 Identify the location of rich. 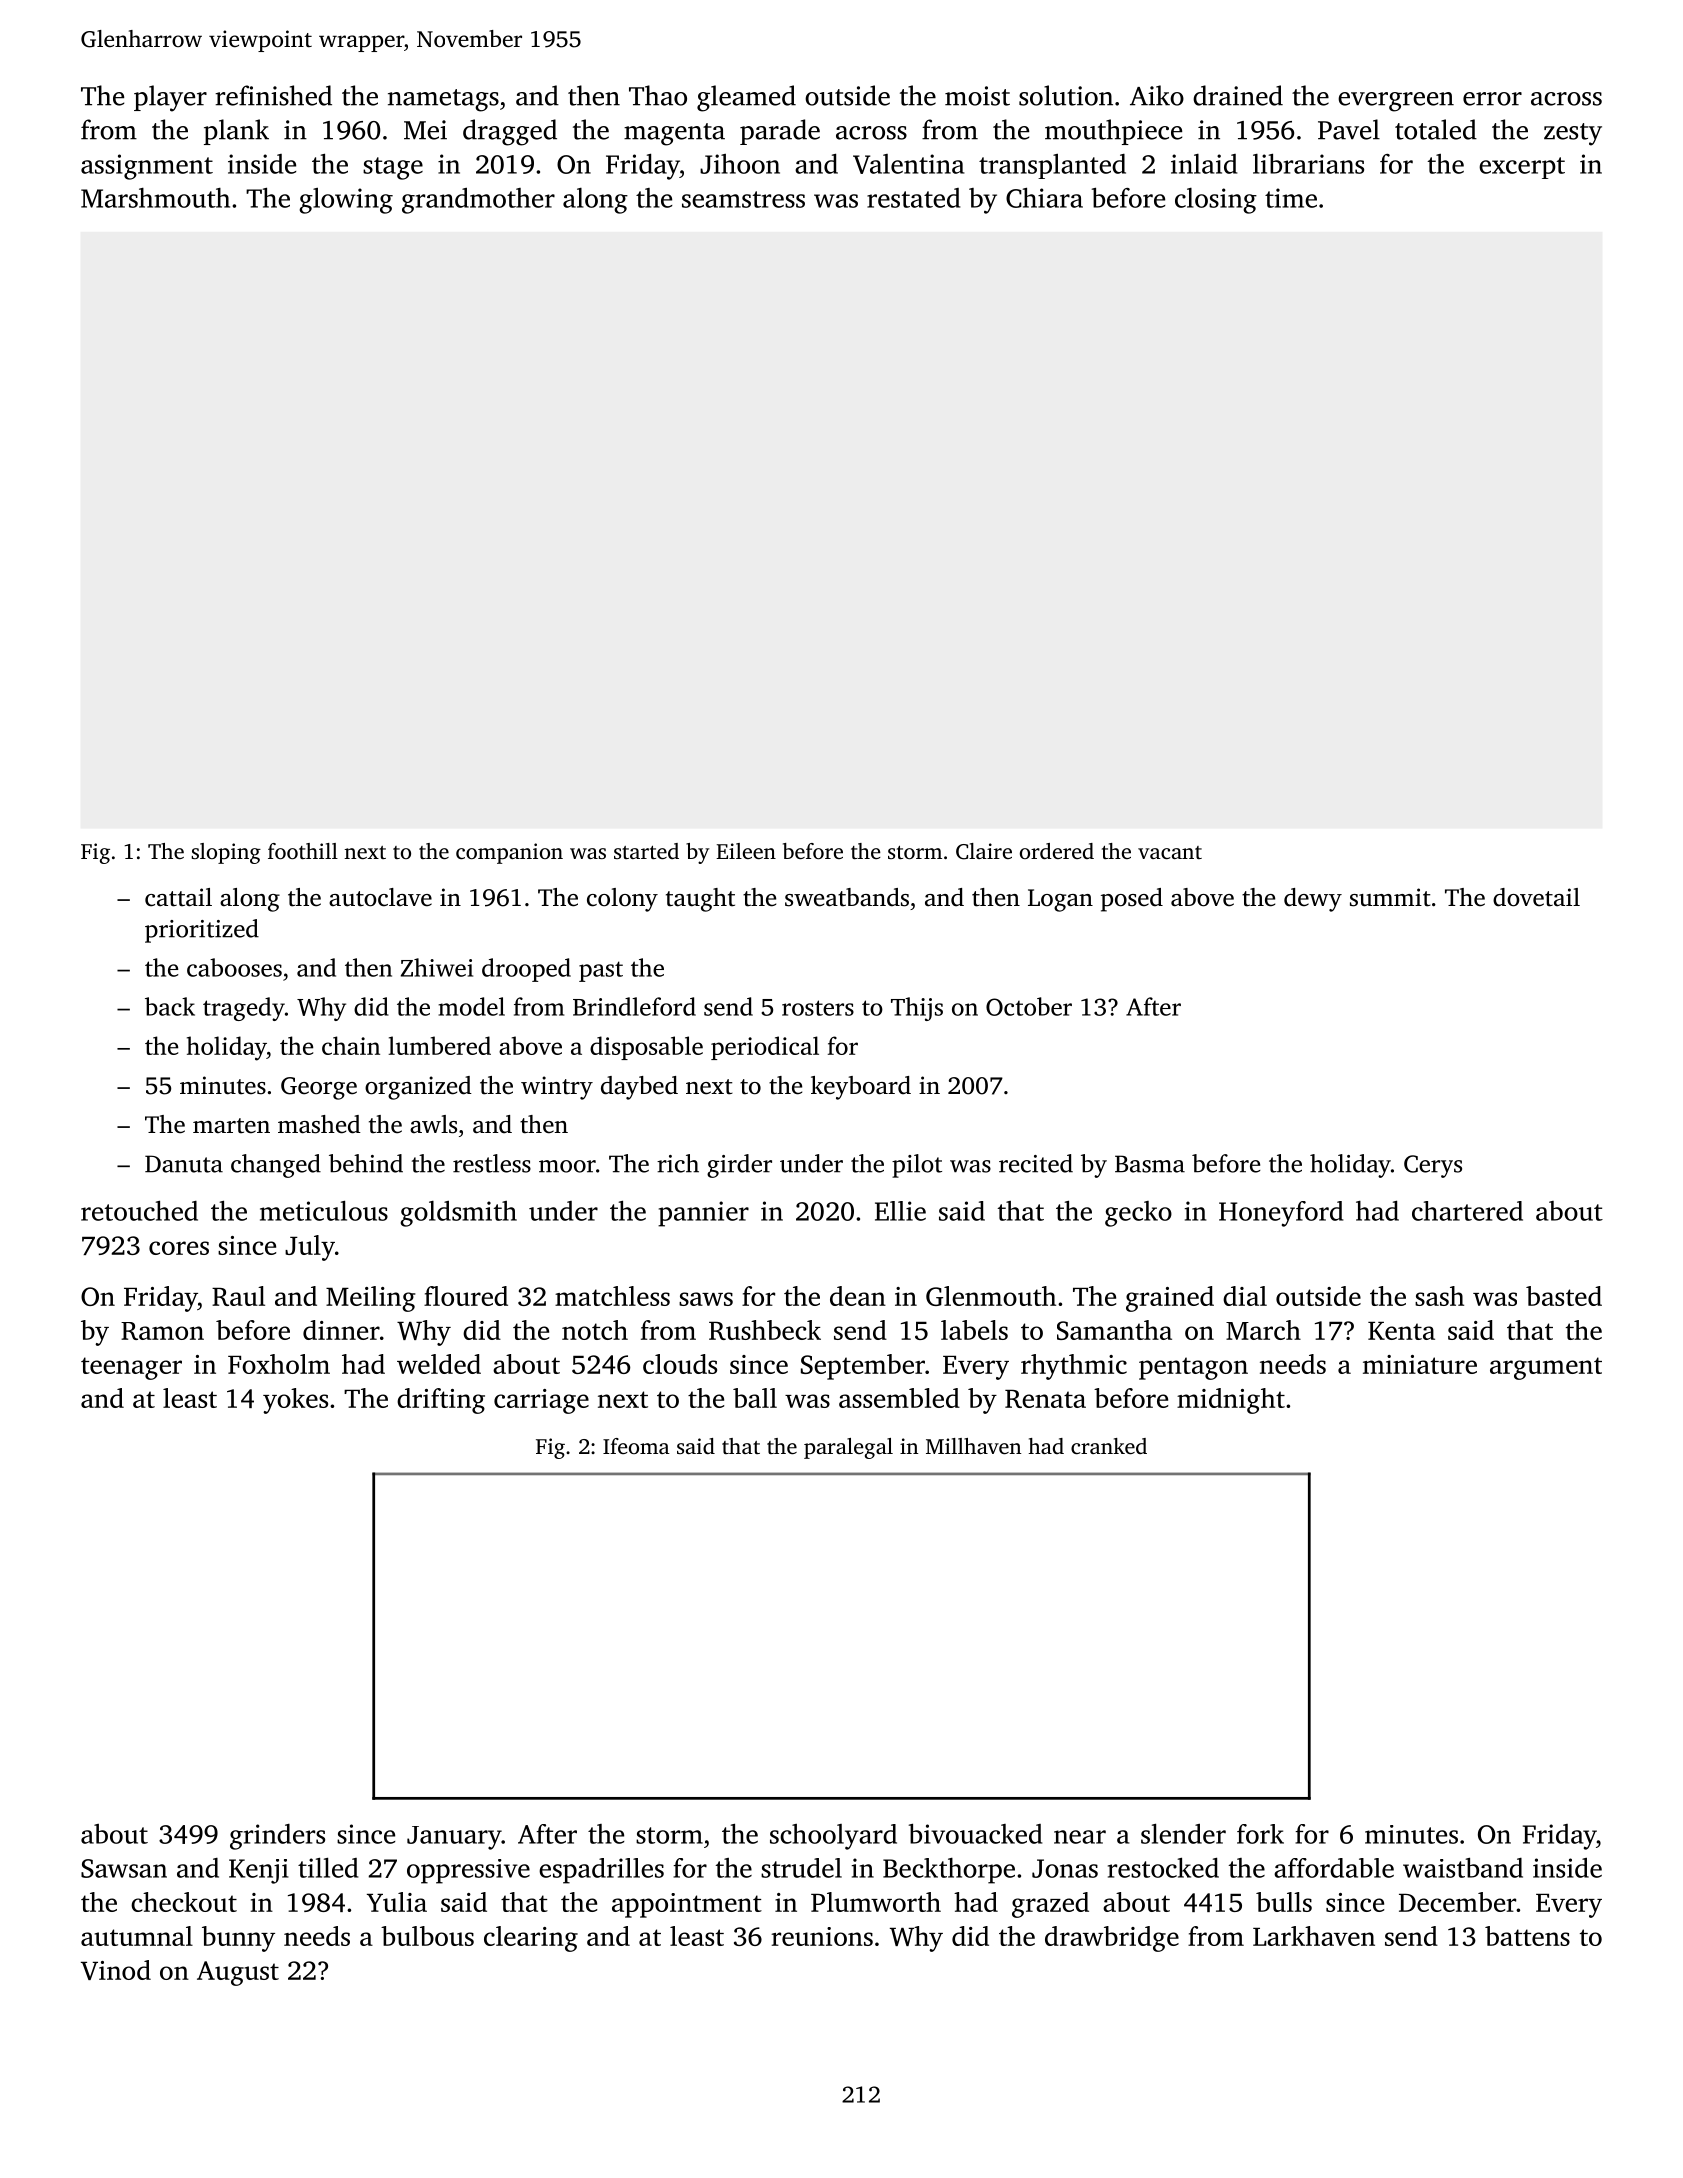
(678, 1163).
